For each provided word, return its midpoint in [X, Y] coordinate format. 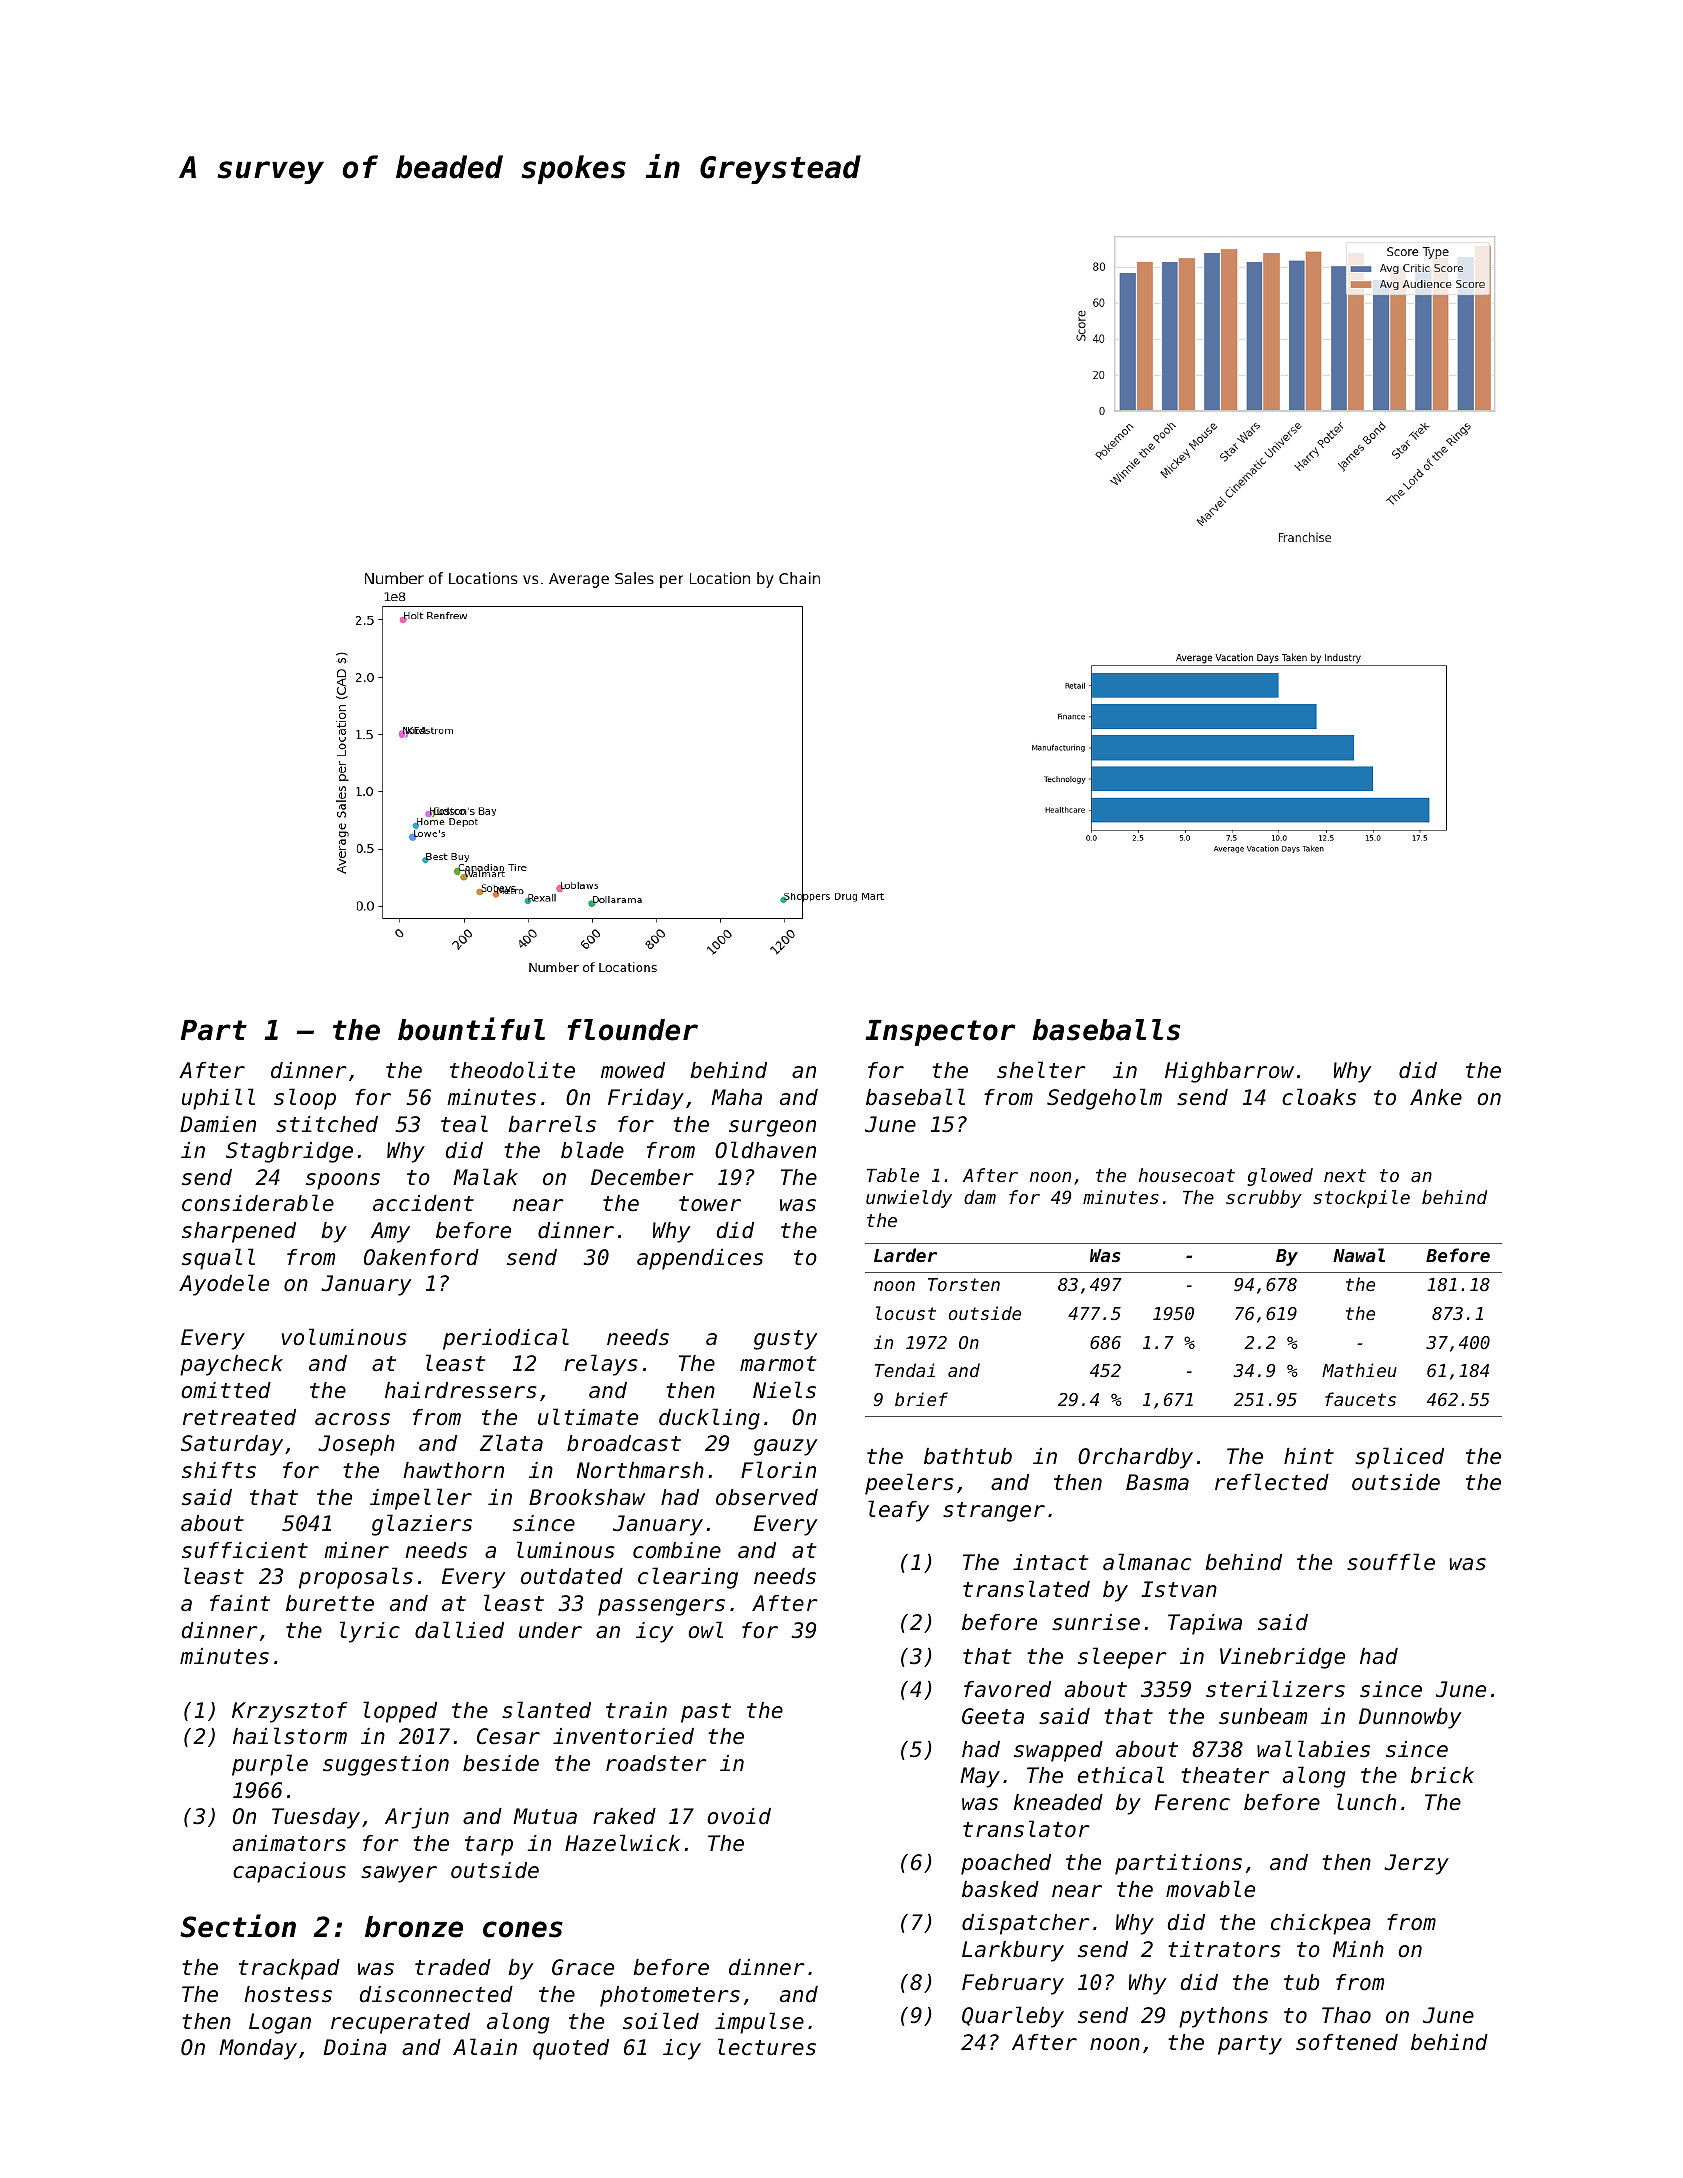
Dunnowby [1410, 1718]
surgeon [772, 1128]
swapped [1058, 1751]
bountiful [471, 1029]
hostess [288, 1994]
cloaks [1319, 1097]
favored [1007, 1689]
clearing [688, 1578]
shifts [219, 1470]
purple [270, 1765]
